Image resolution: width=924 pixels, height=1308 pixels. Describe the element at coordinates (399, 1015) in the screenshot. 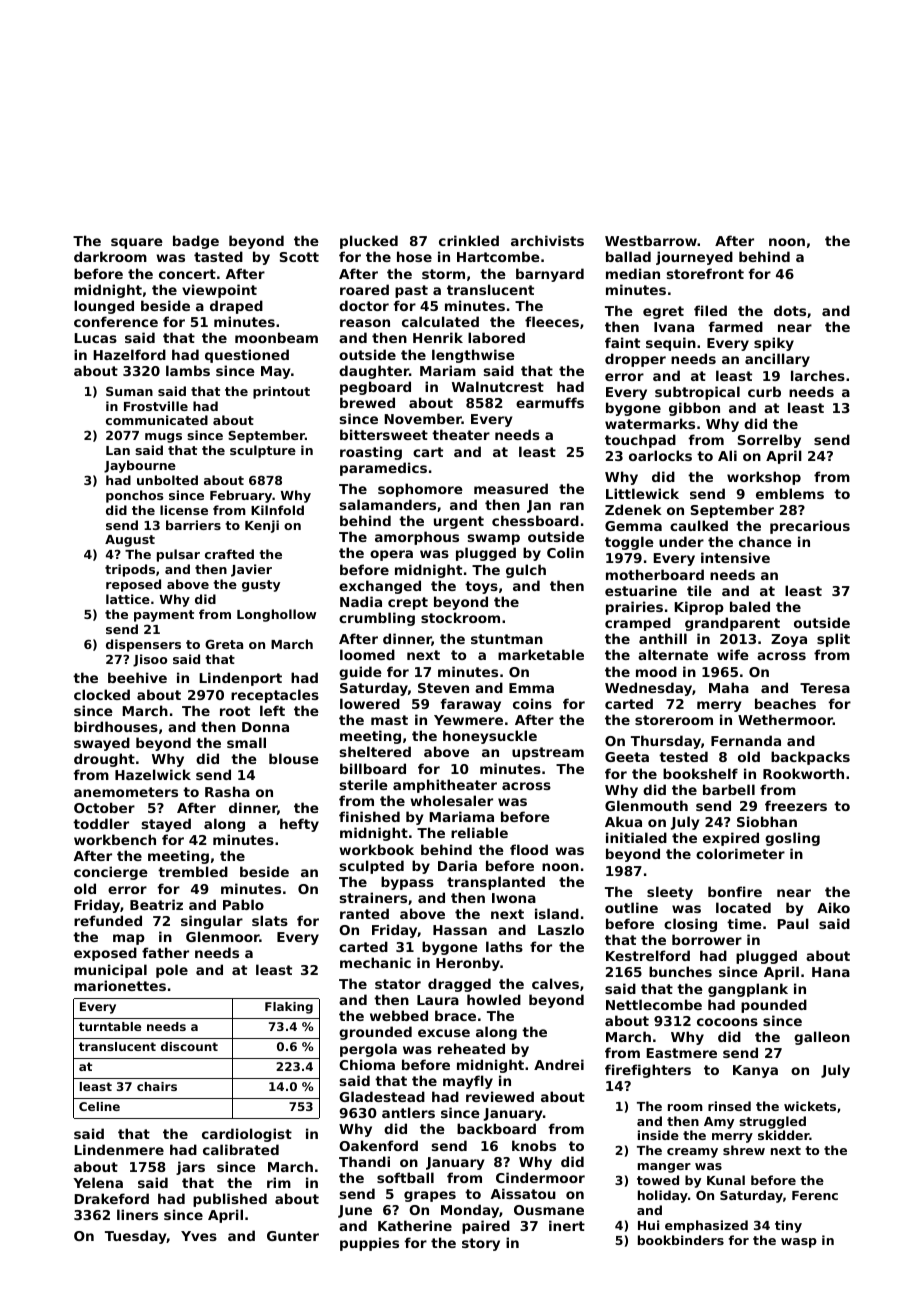

I see `webbed` at that location.
